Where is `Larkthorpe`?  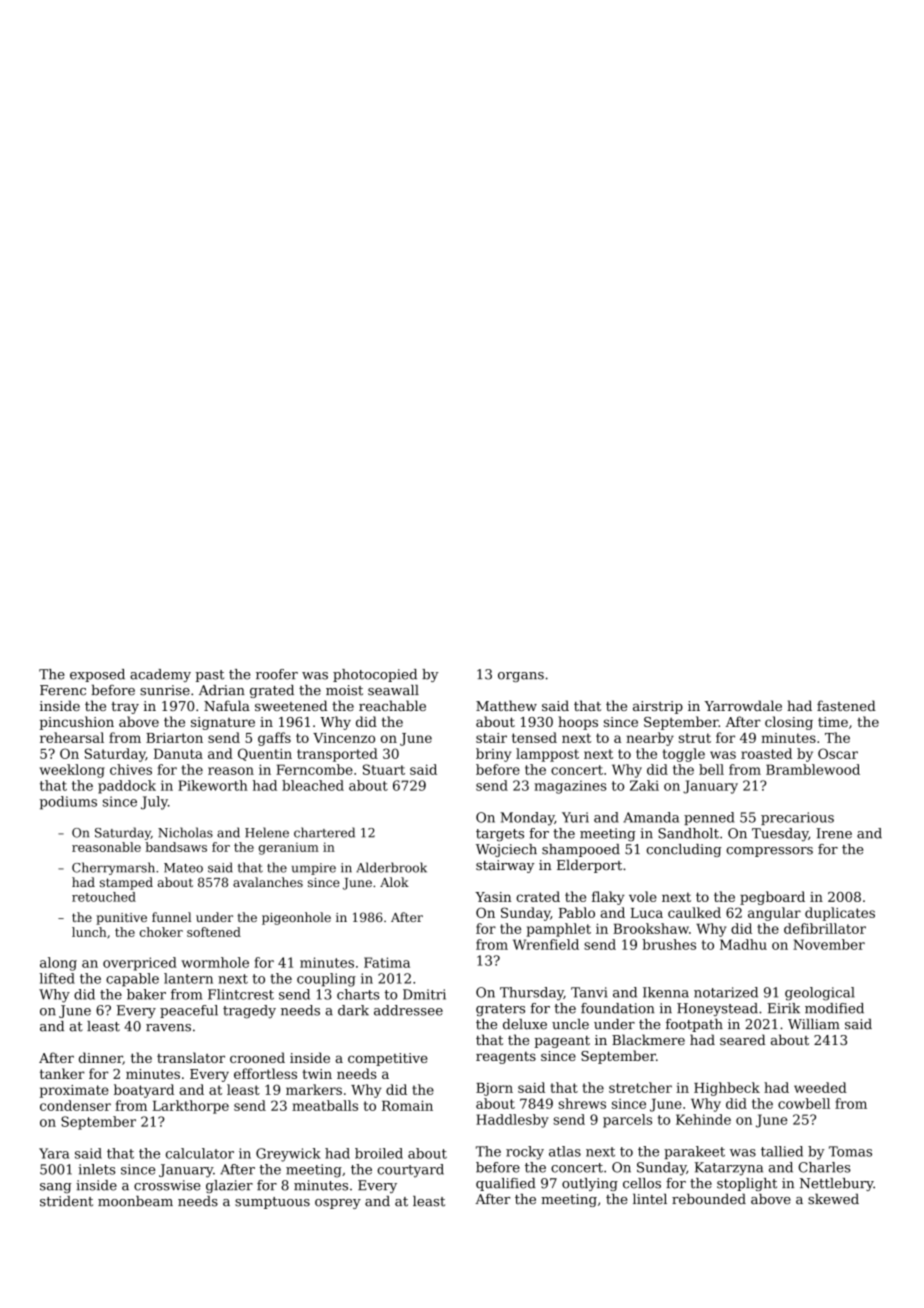
Larkthorpe is located at coordinates (191, 1107).
